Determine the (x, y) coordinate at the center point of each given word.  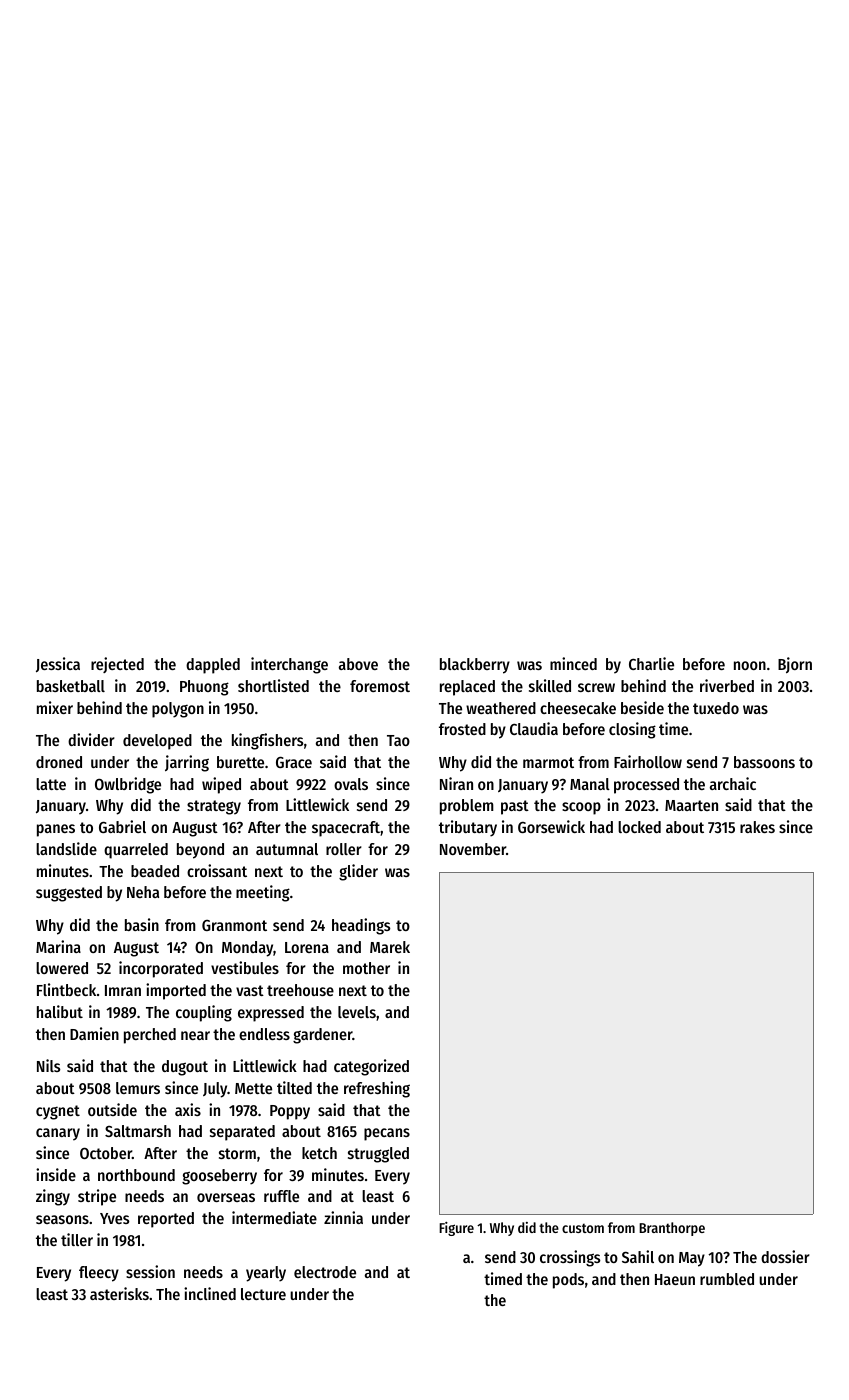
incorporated (161, 969)
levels (357, 1012)
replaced (467, 688)
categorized (371, 1067)
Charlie (651, 663)
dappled (213, 666)
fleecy (99, 1274)
